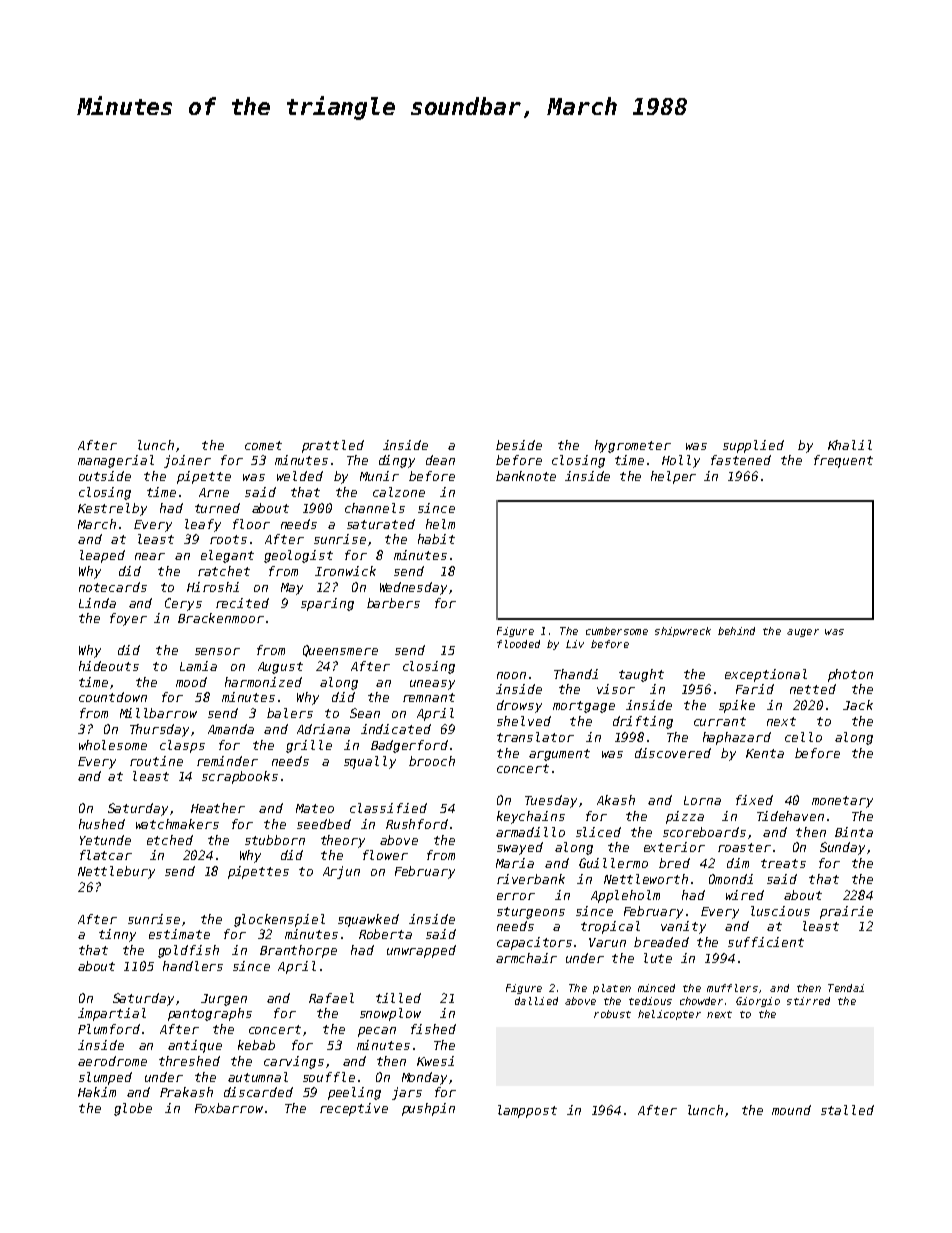 The height and width of the image is (1233, 952). I want to click on beside, so click(519, 445).
